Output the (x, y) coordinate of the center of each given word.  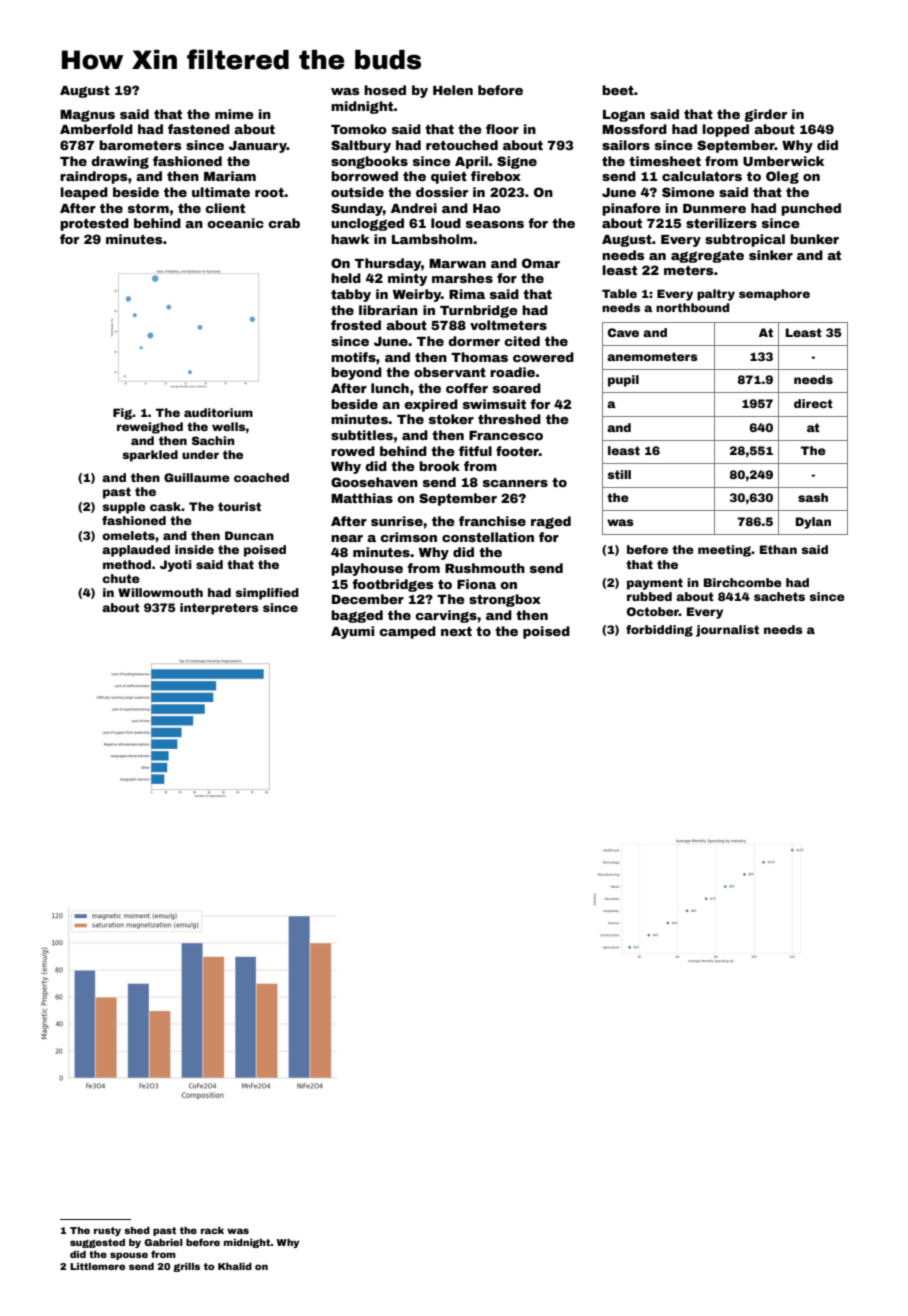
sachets (779, 596)
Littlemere (97, 1266)
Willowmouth (160, 592)
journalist (727, 631)
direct (813, 403)
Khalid (235, 1266)
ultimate (221, 192)
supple (124, 508)
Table (619, 293)
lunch (390, 388)
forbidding (659, 631)
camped (407, 632)
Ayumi (352, 632)
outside (357, 192)
